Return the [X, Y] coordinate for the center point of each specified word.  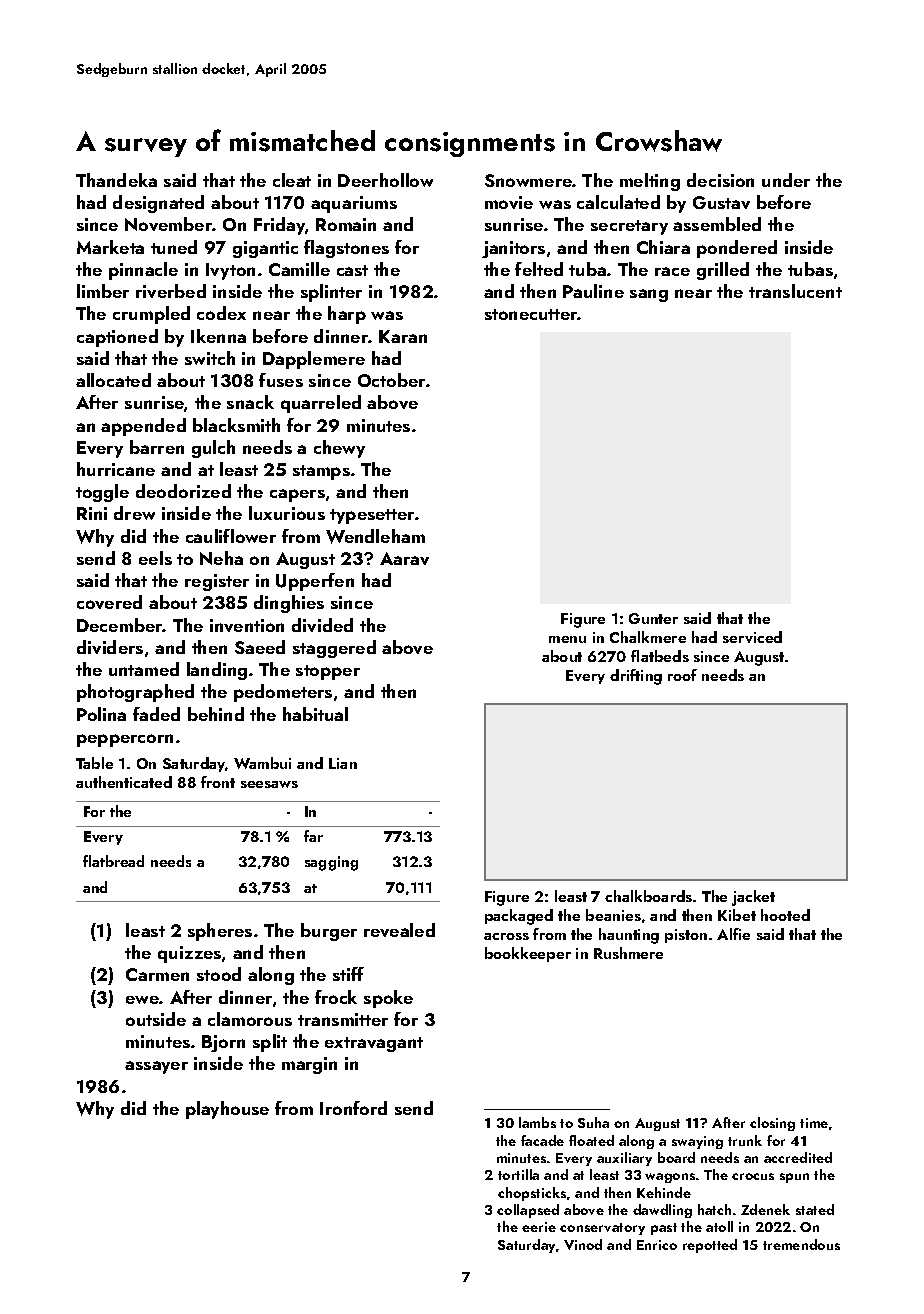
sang [649, 295]
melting [650, 182]
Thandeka [116, 180]
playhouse [227, 1110]
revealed [399, 930]
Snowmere [528, 180]
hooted [785, 915]
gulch [213, 449]
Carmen [157, 974]
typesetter [372, 516]
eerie [539, 1227]
